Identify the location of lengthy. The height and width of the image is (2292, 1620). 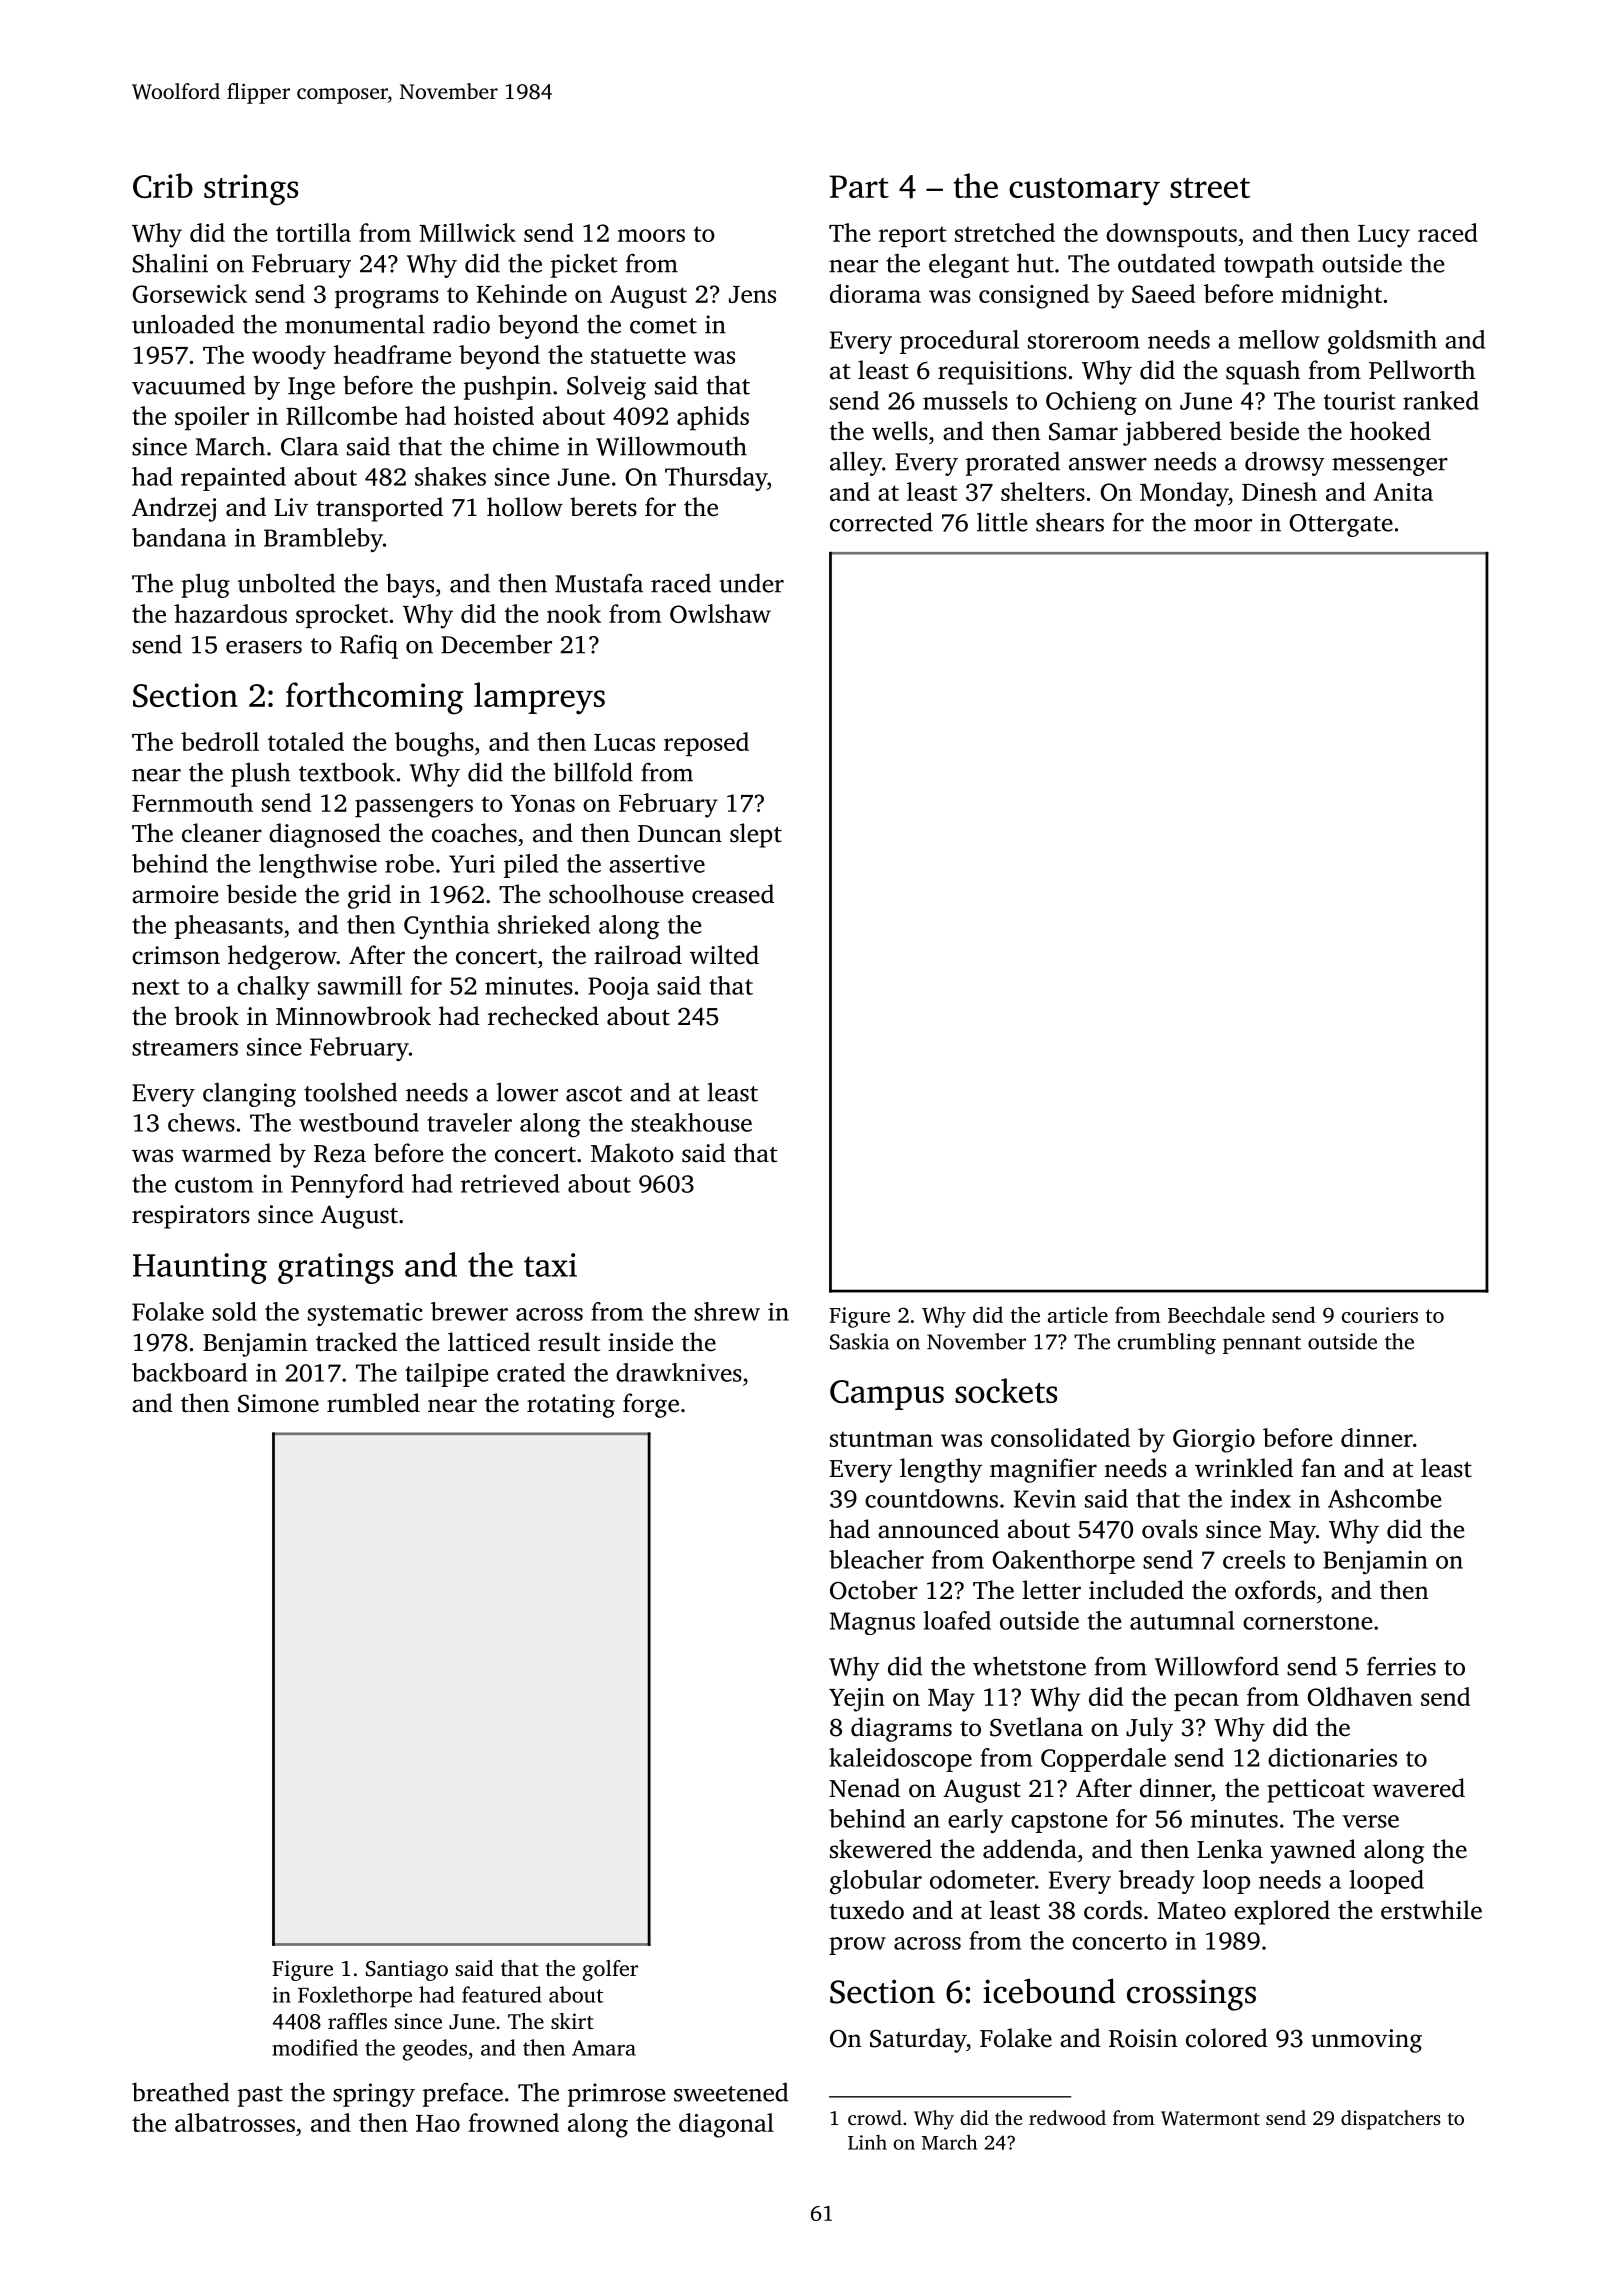
(941, 1470).
